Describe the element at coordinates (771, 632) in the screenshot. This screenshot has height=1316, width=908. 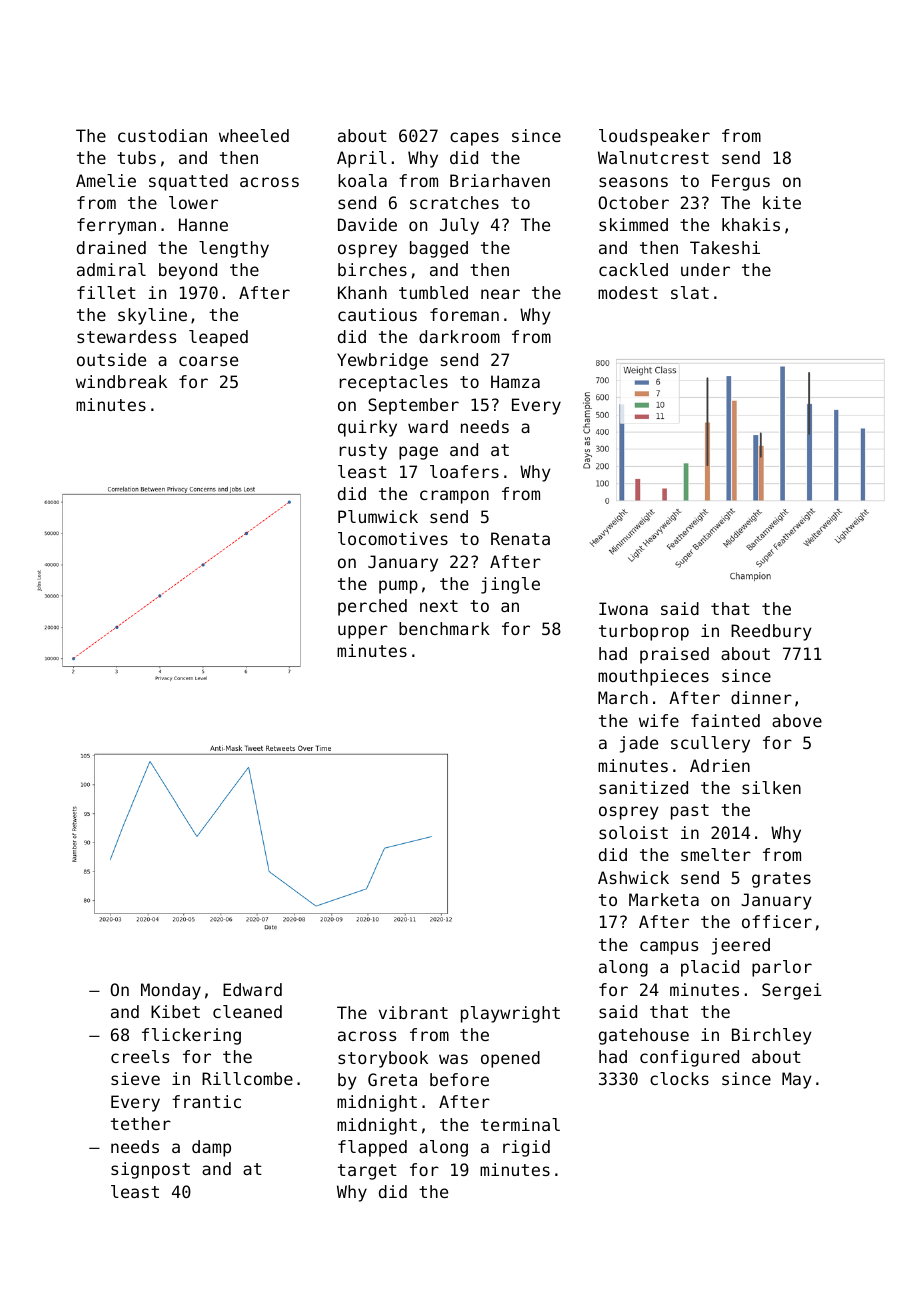
I see `Reedbury` at that location.
